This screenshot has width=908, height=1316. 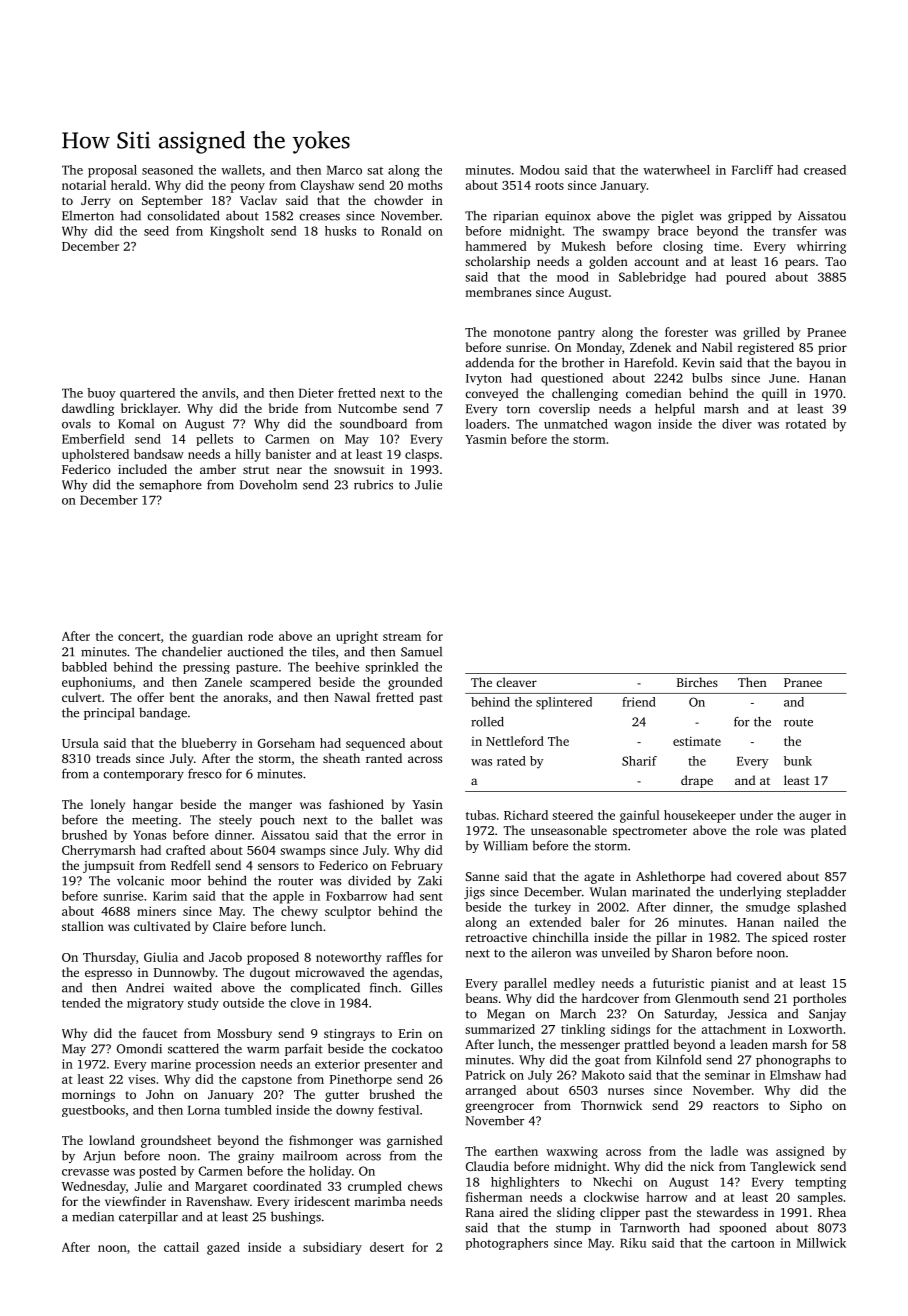 What do you see at coordinates (267, 1081) in the screenshot?
I see `capstone` at bounding box center [267, 1081].
